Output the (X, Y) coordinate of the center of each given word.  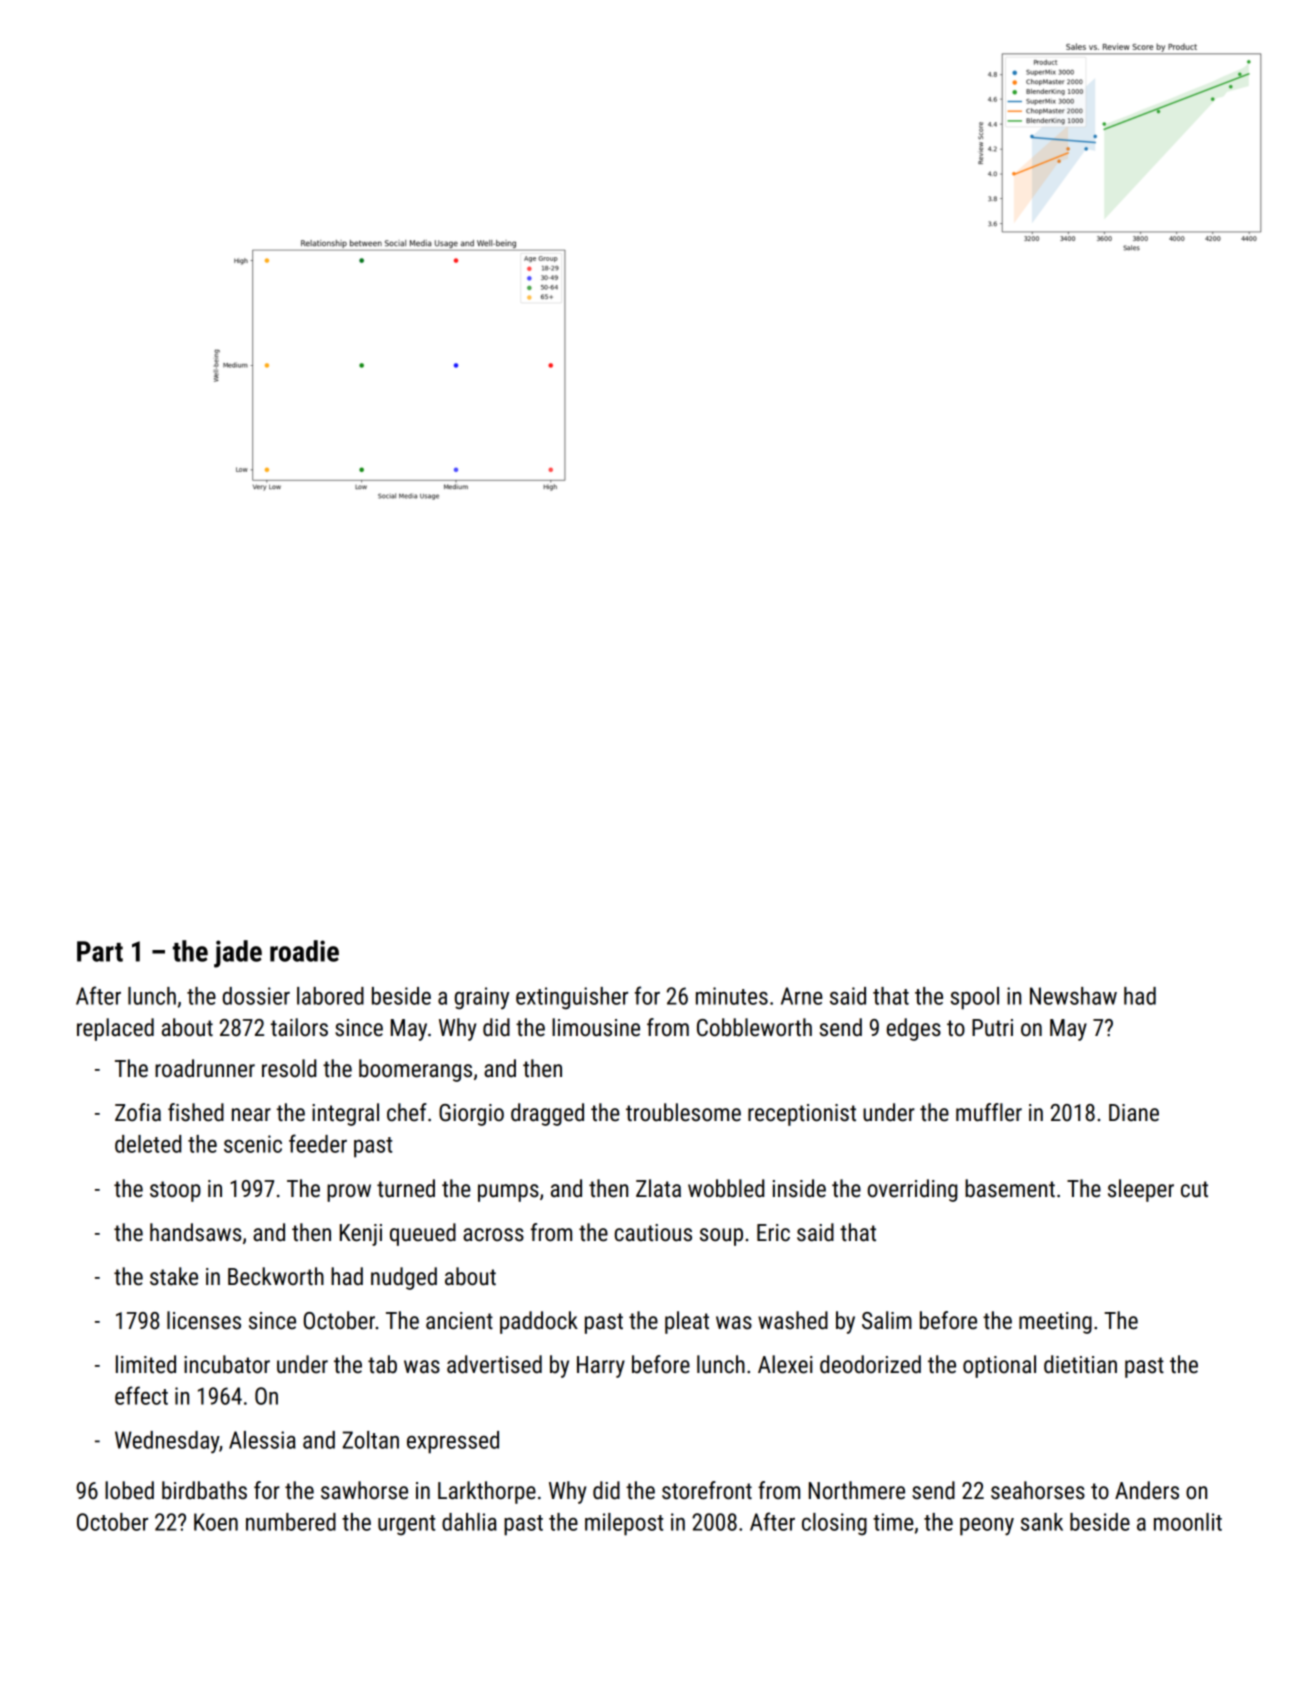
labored (330, 996)
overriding (912, 1190)
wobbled (726, 1188)
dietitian (1080, 1364)
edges (914, 1029)
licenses (204, 1320)
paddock (539, 1322)
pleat (687, 1322)
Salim (887, 1320)
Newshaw (1073, 996)
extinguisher (572, 998)
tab (382, 1364)
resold (289, 1068)
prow (349, 1193)
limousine (596, 1027)
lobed (129, 1490)
